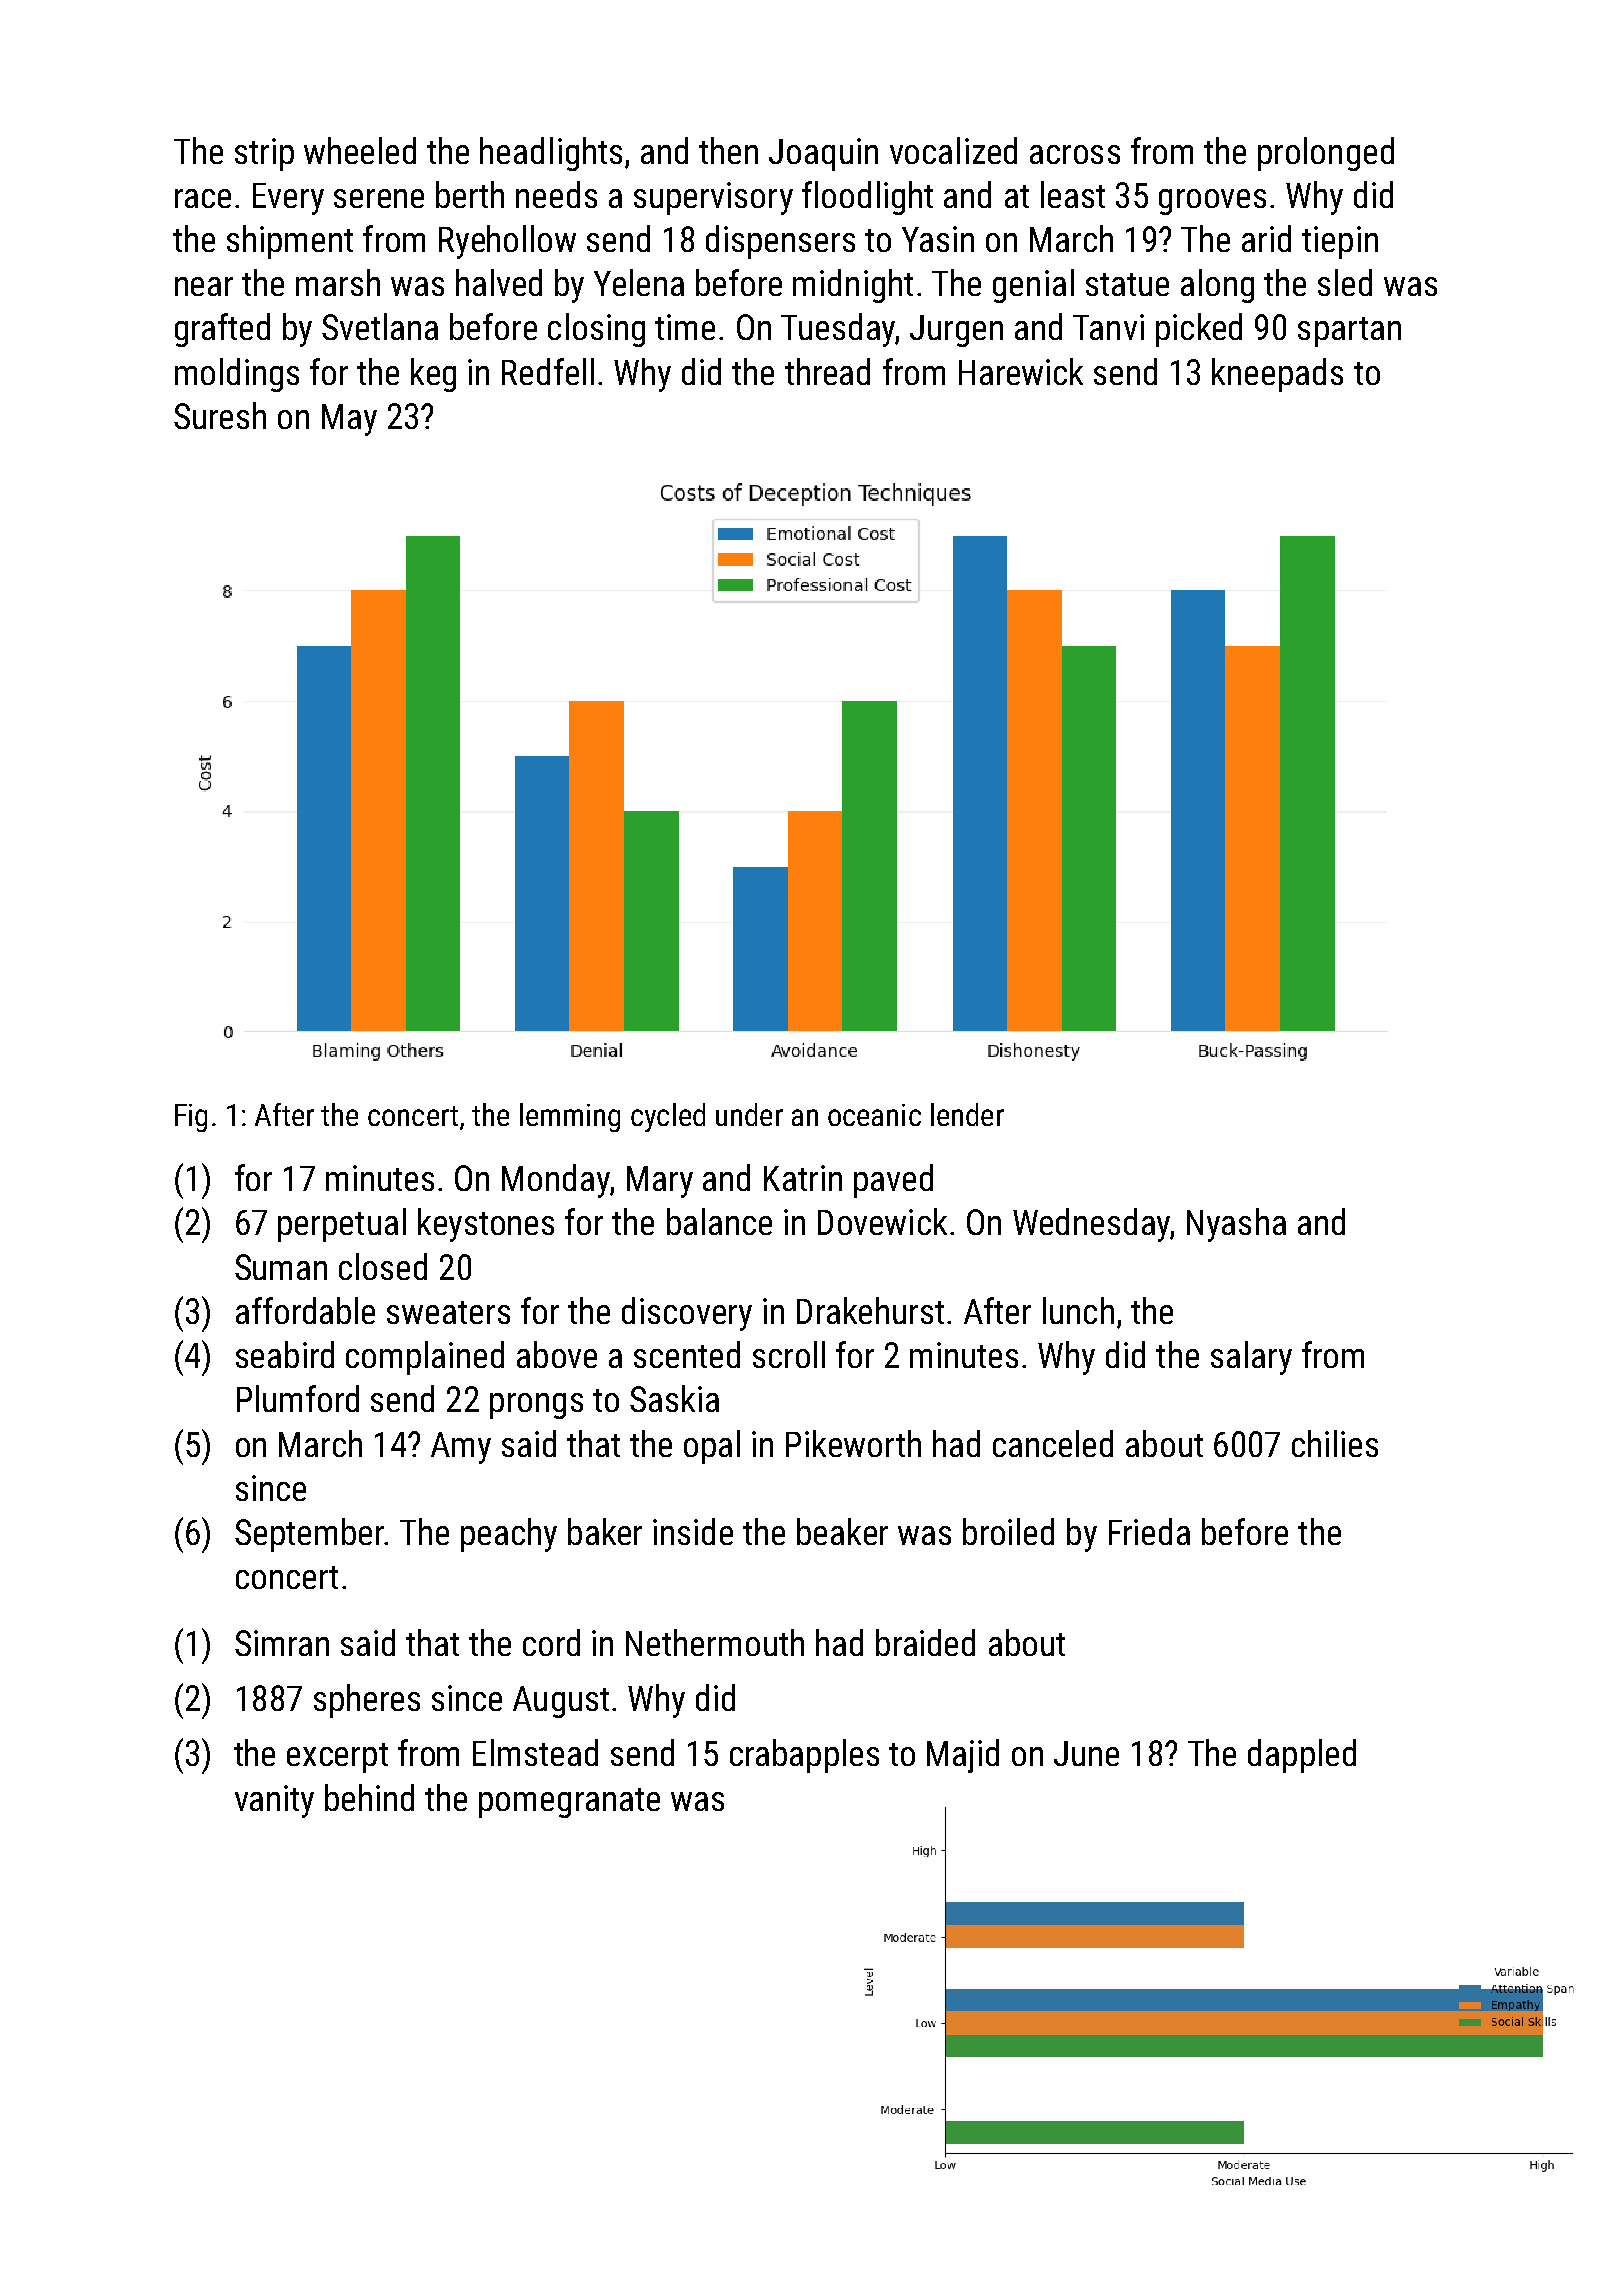 The width and height of the image is (1620, 2292). What do you see at coordinates (282, 1643) in the image?
I see `Simran` at bounding box center [282, 1643].
